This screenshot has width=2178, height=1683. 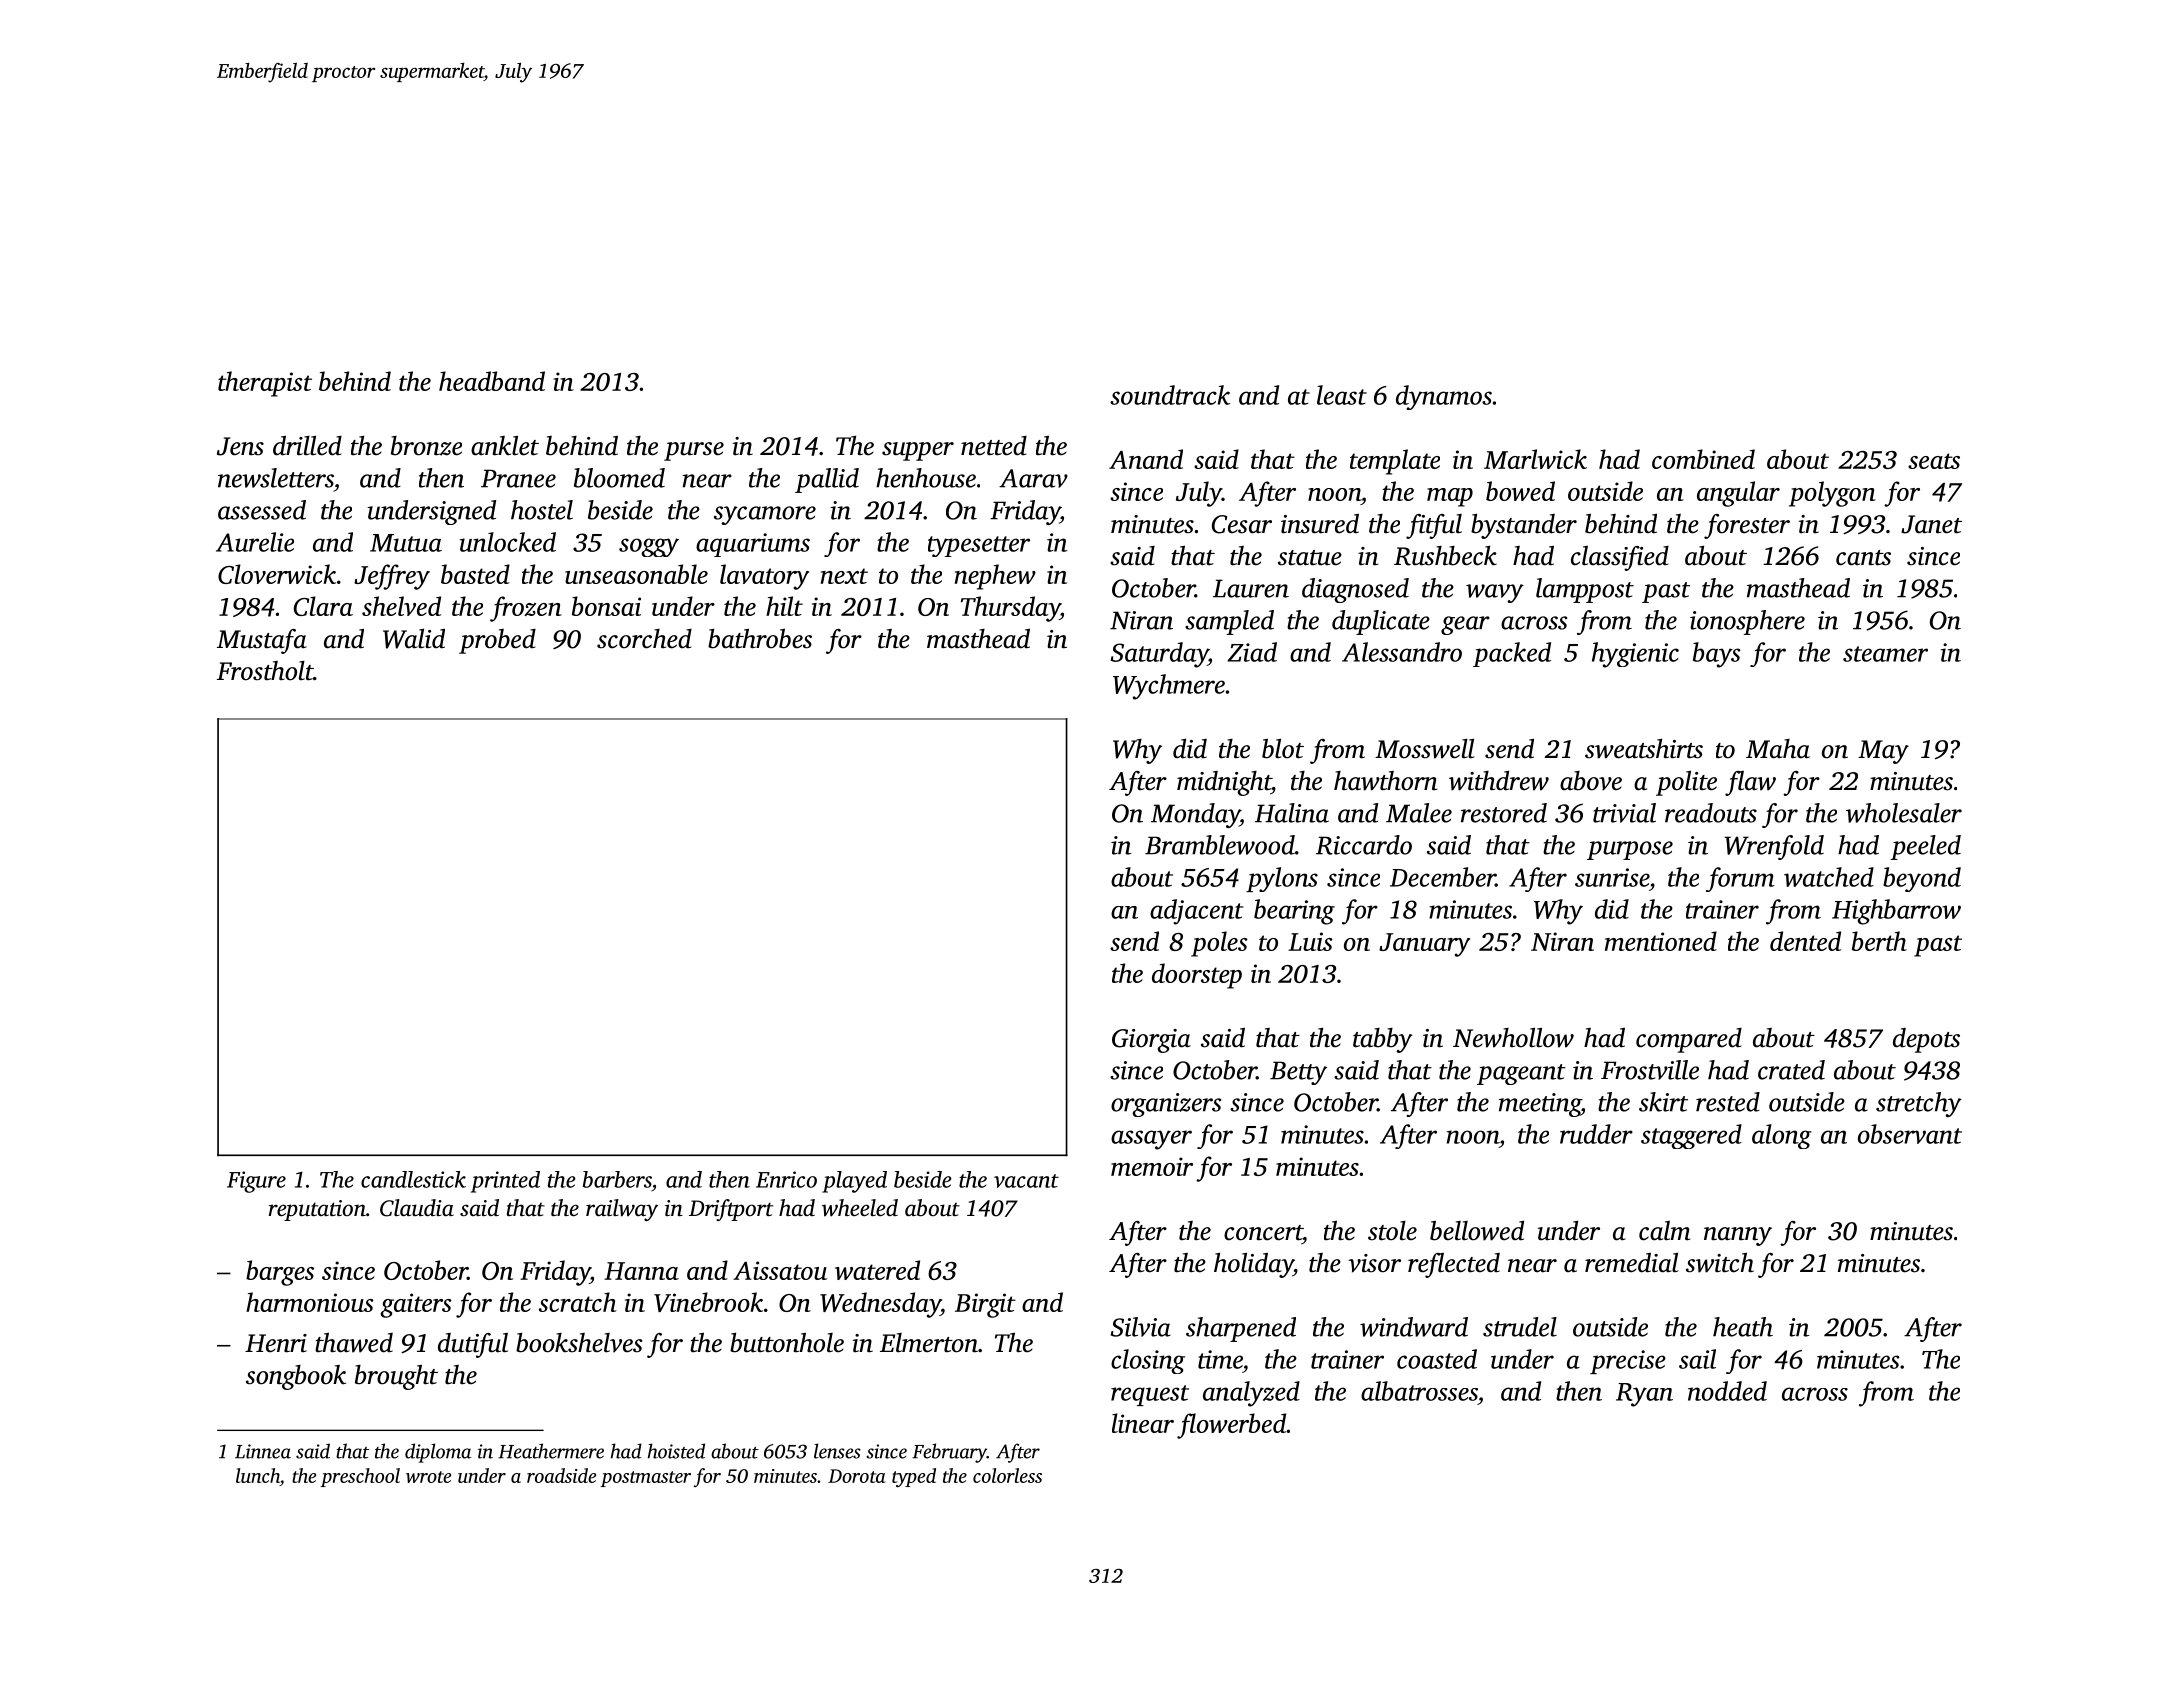 I want to click on assessed, so click(x=262, y=510).
